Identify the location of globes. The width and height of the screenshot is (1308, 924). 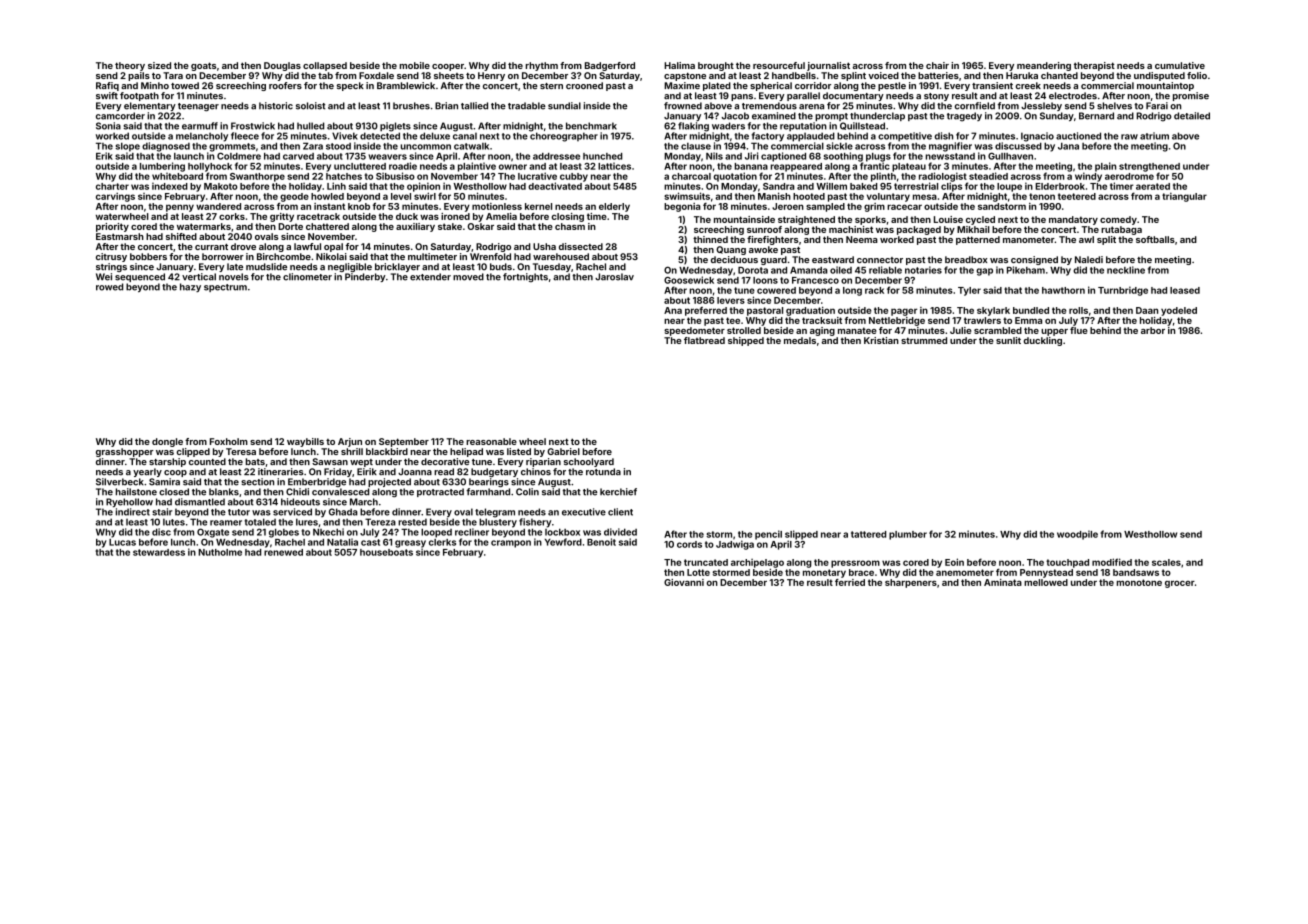
(284, 533).
